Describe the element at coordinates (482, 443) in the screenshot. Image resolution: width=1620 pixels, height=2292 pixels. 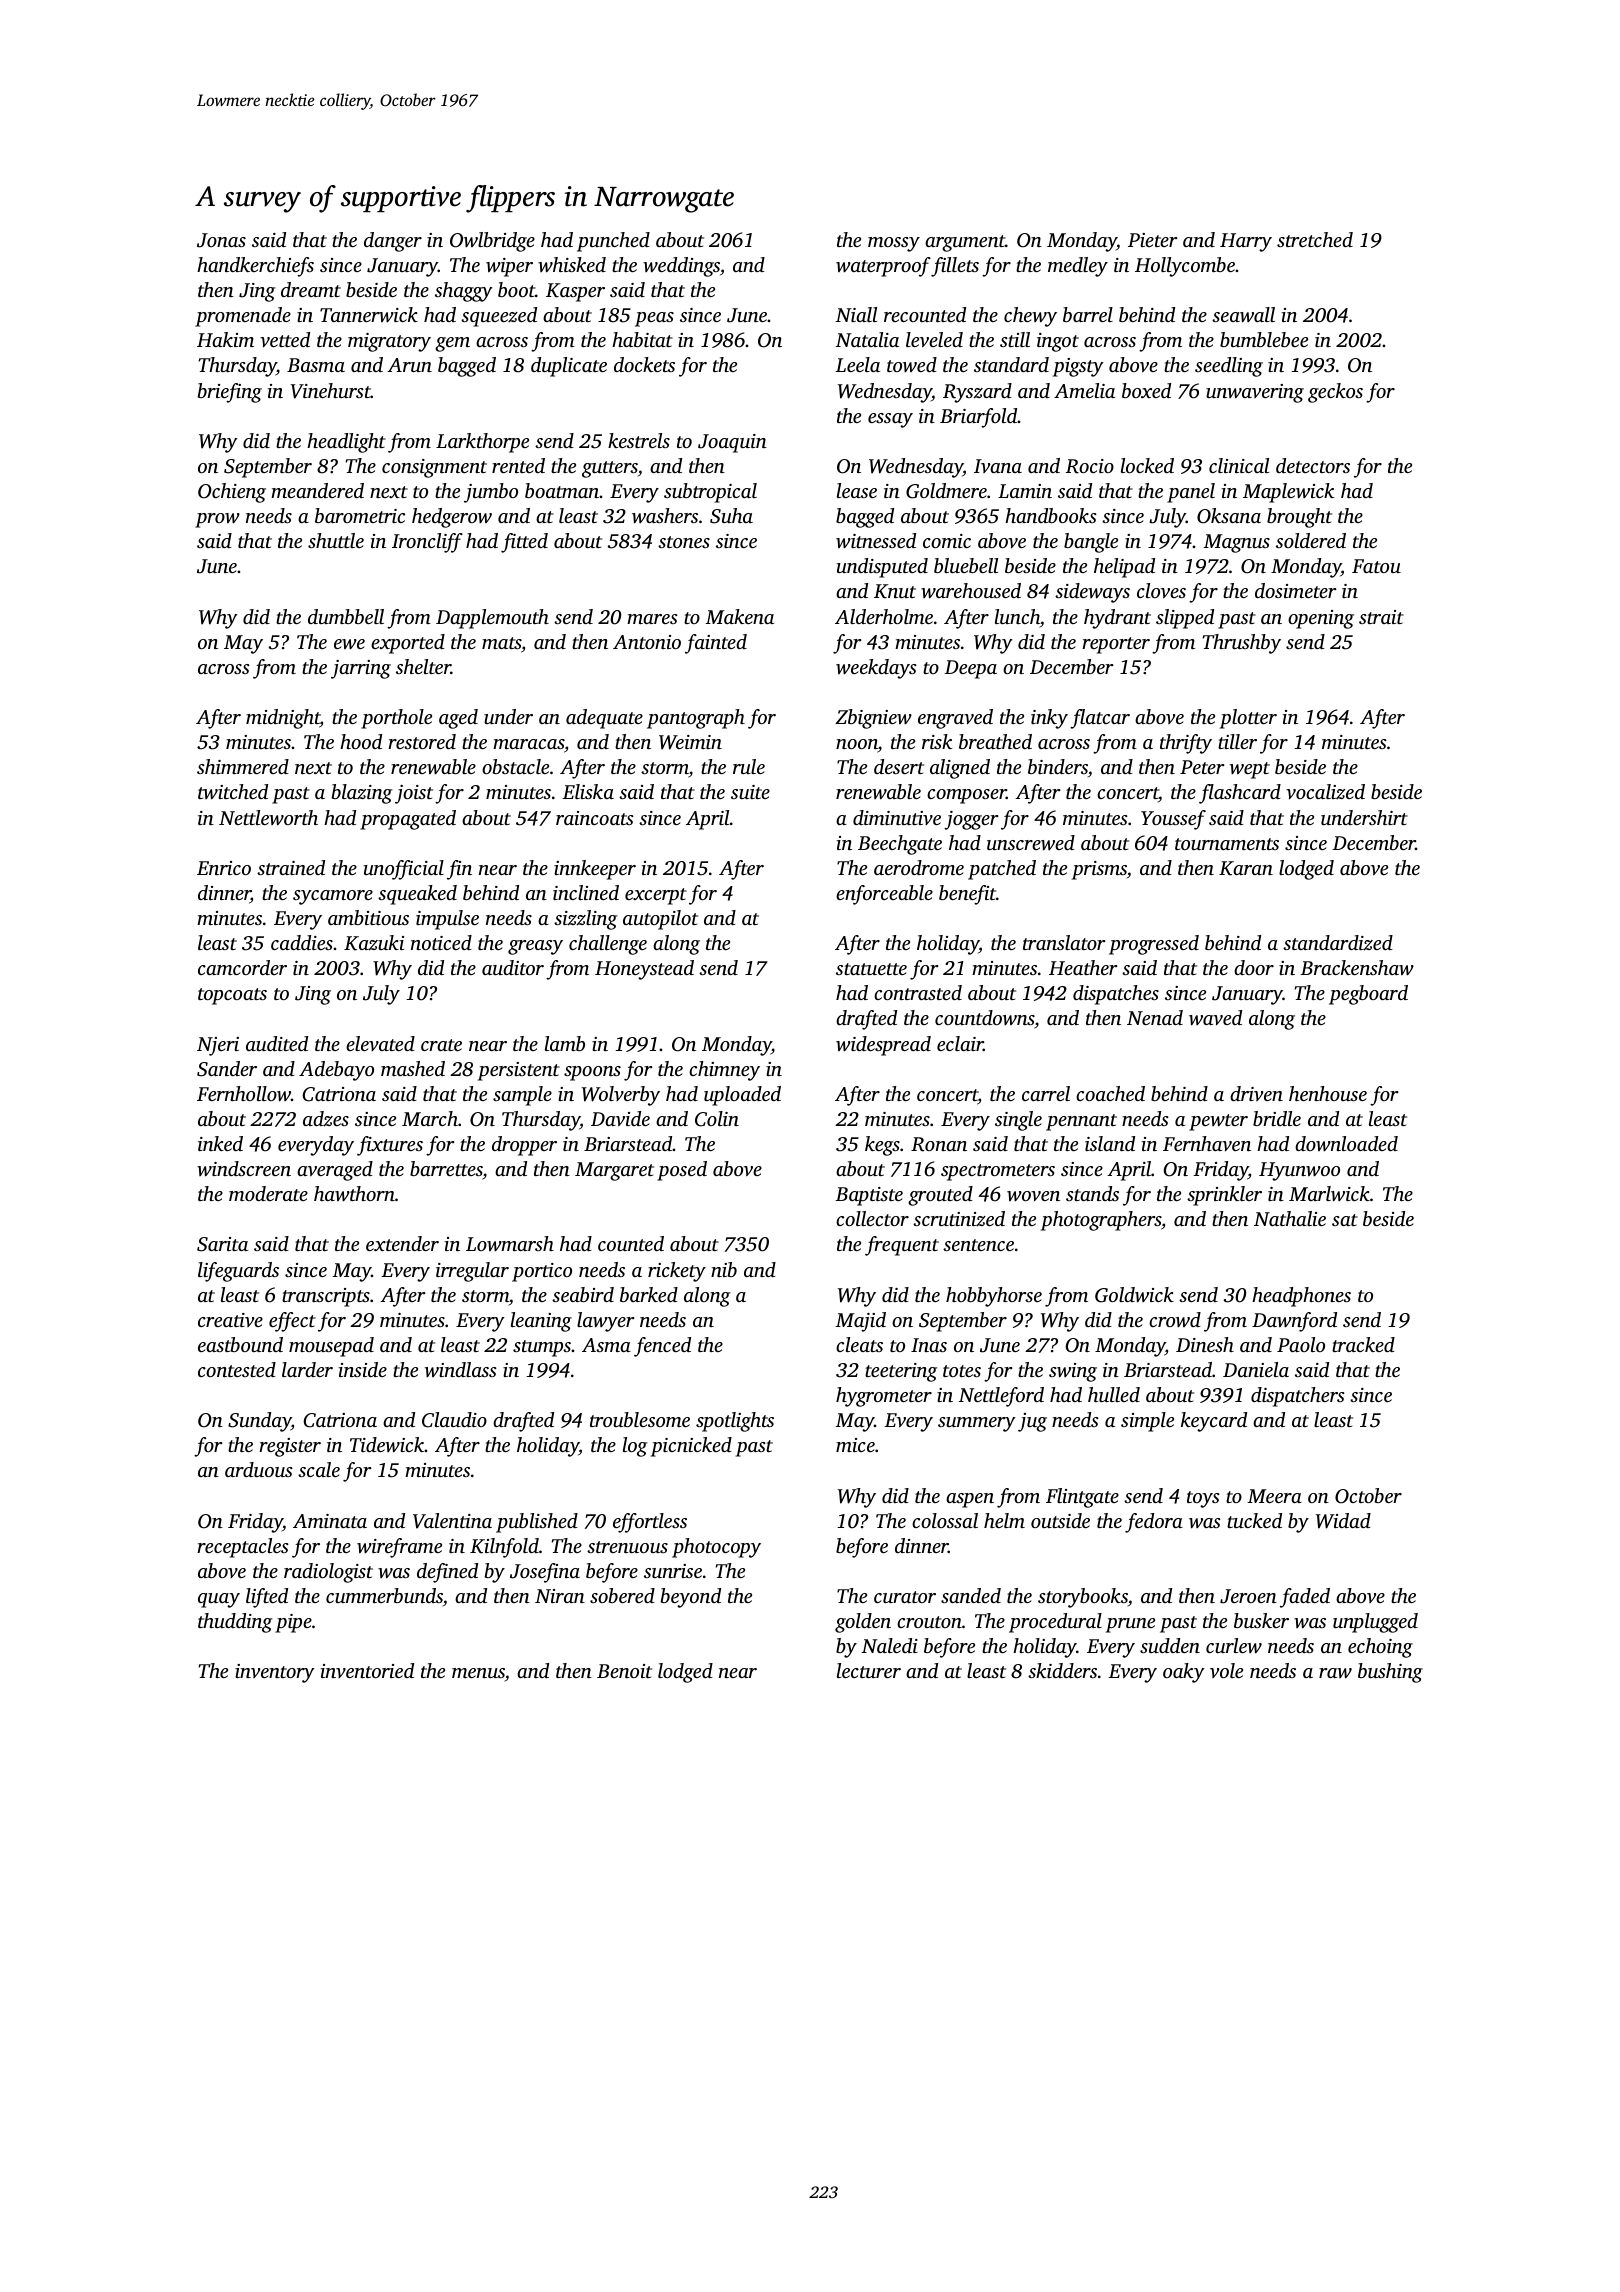
I see `Larkthorpe` at that location.
